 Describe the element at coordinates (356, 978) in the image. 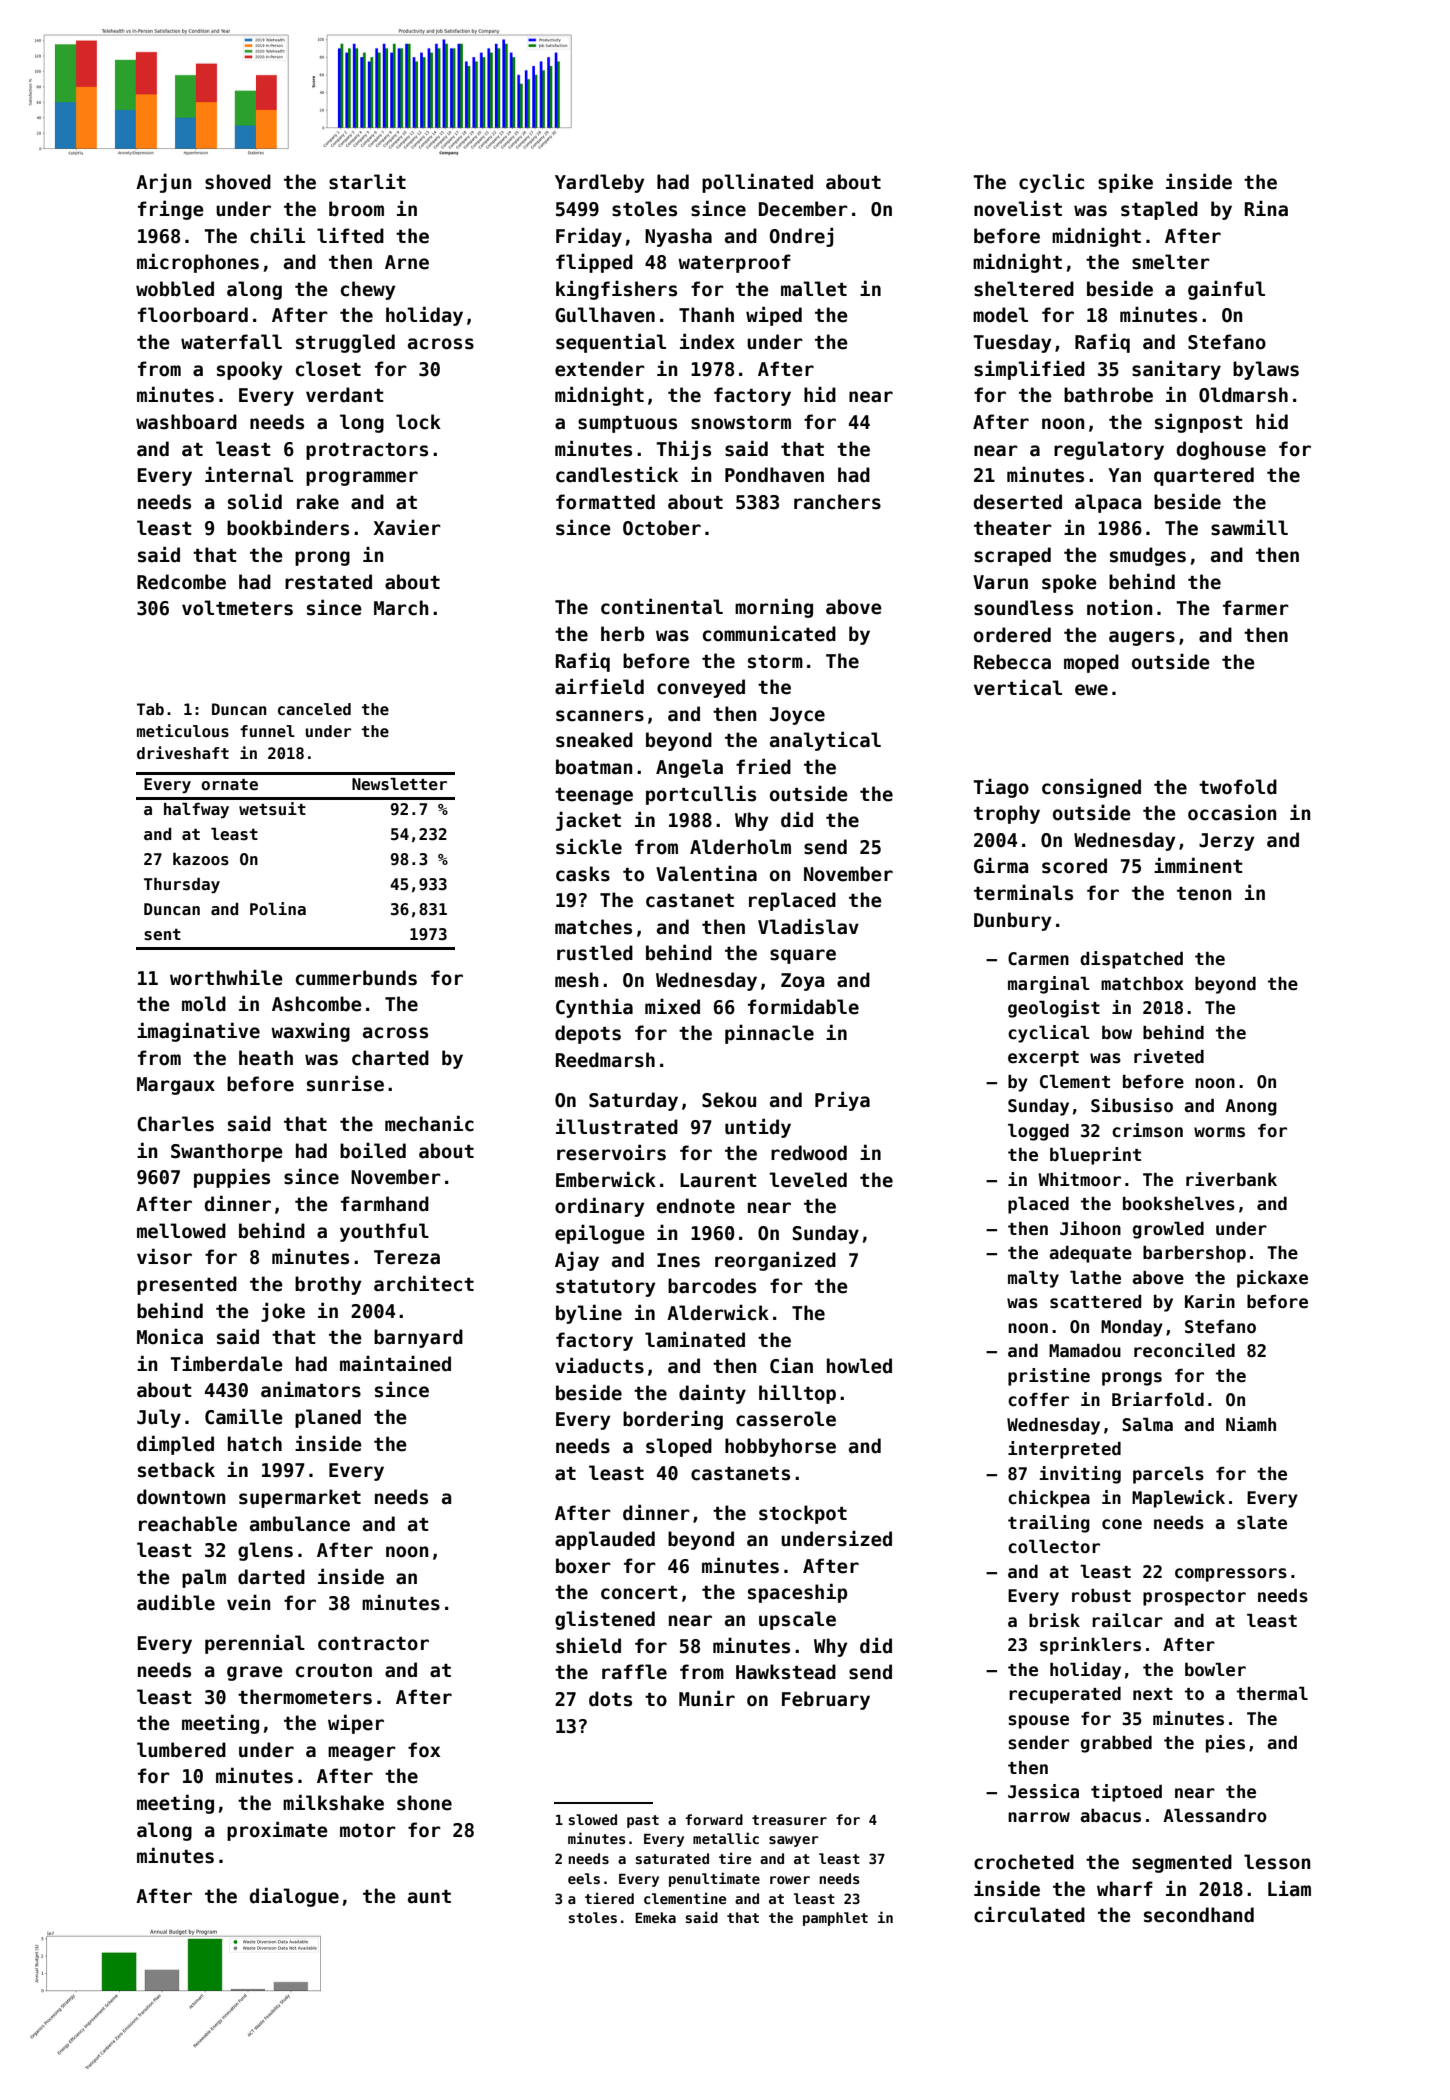

I see `cummerbunds` at that location.
